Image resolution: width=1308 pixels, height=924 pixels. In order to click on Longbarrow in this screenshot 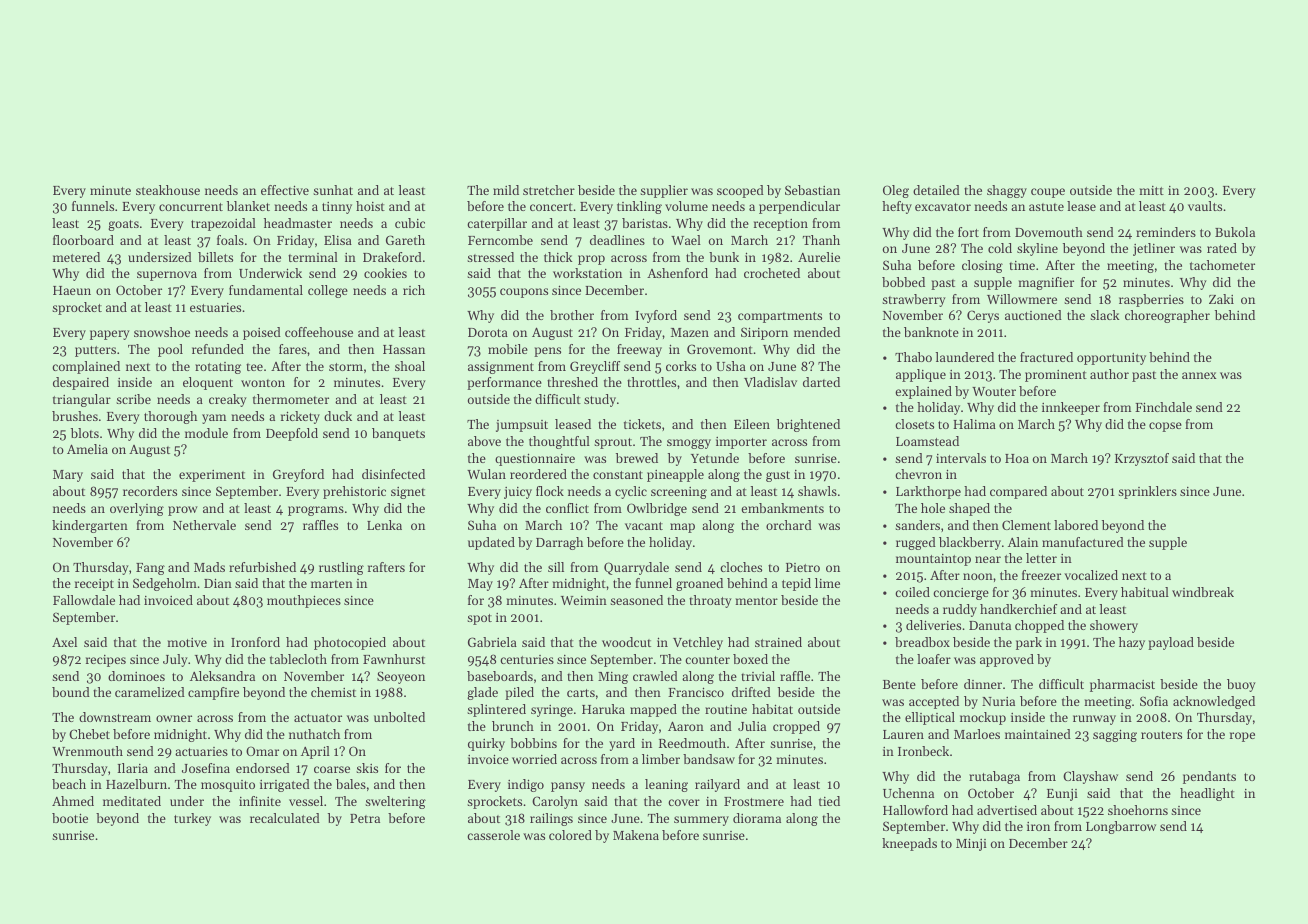, I will do `click(1121, 827)`.
